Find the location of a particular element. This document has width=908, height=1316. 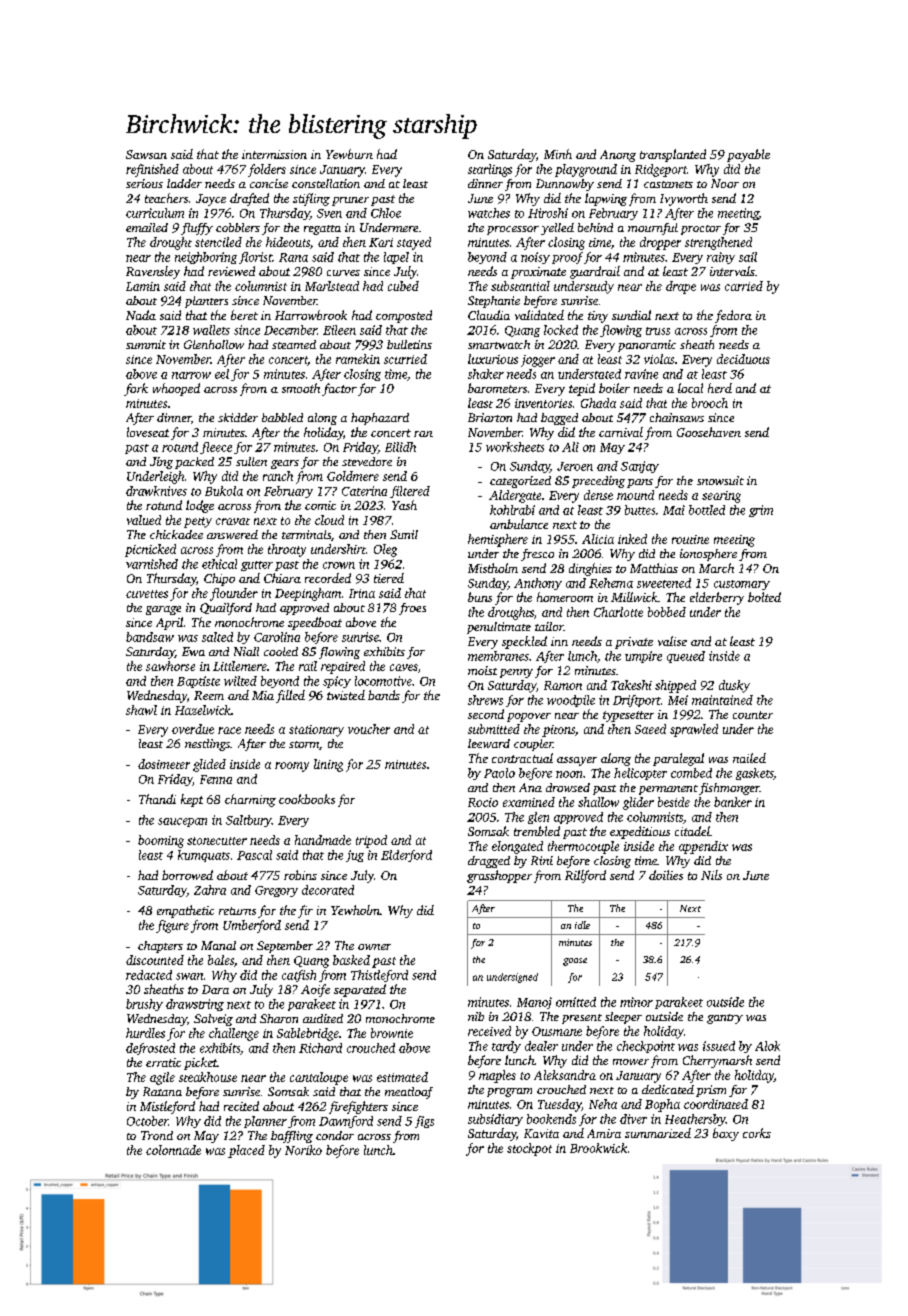

subsidiary is located at coordinates (495, 1120).
